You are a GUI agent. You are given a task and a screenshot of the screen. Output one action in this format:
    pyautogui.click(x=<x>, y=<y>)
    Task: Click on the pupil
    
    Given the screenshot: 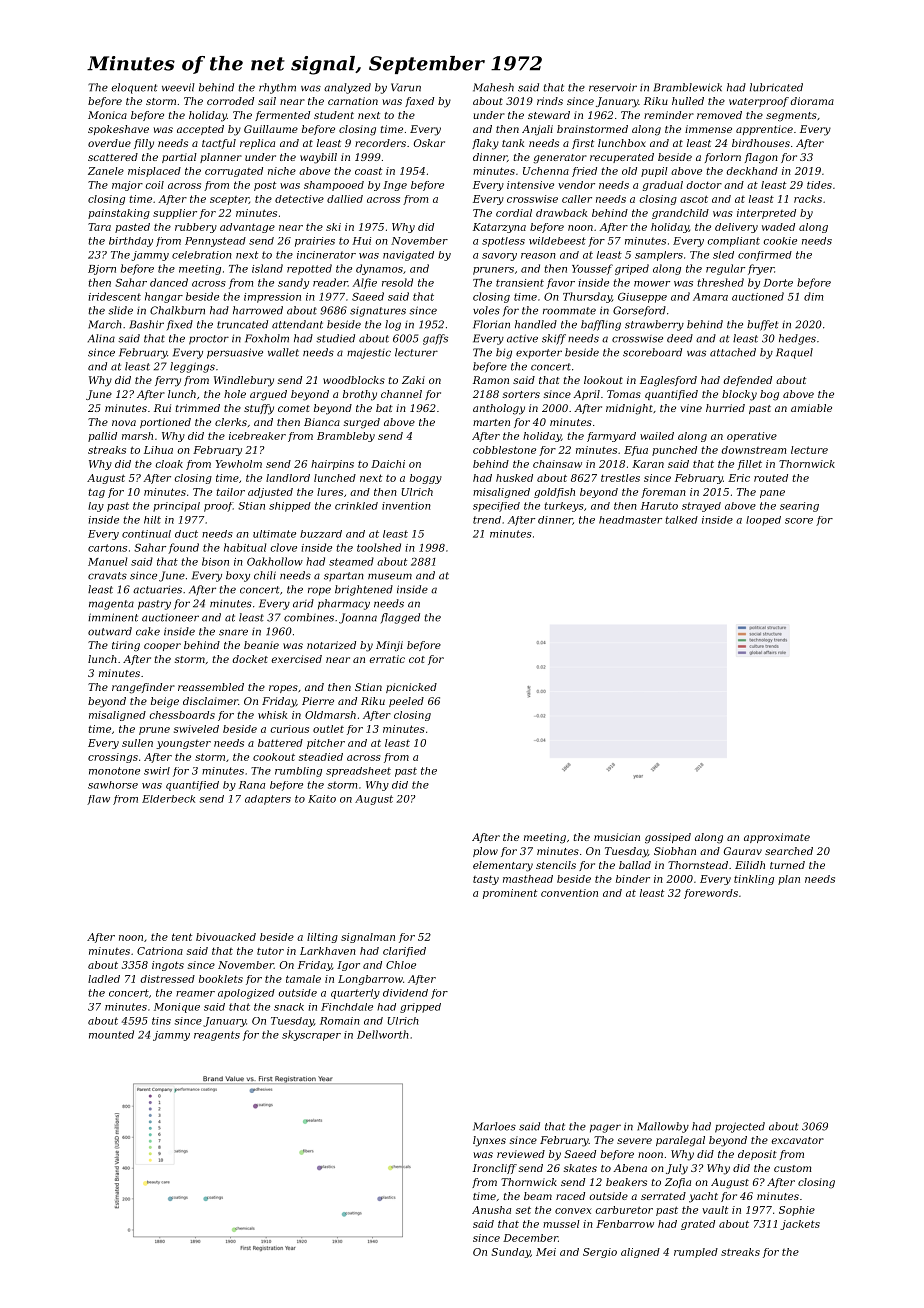 What is the action you would take?
    pyautogui.click(x=654, y=172)
